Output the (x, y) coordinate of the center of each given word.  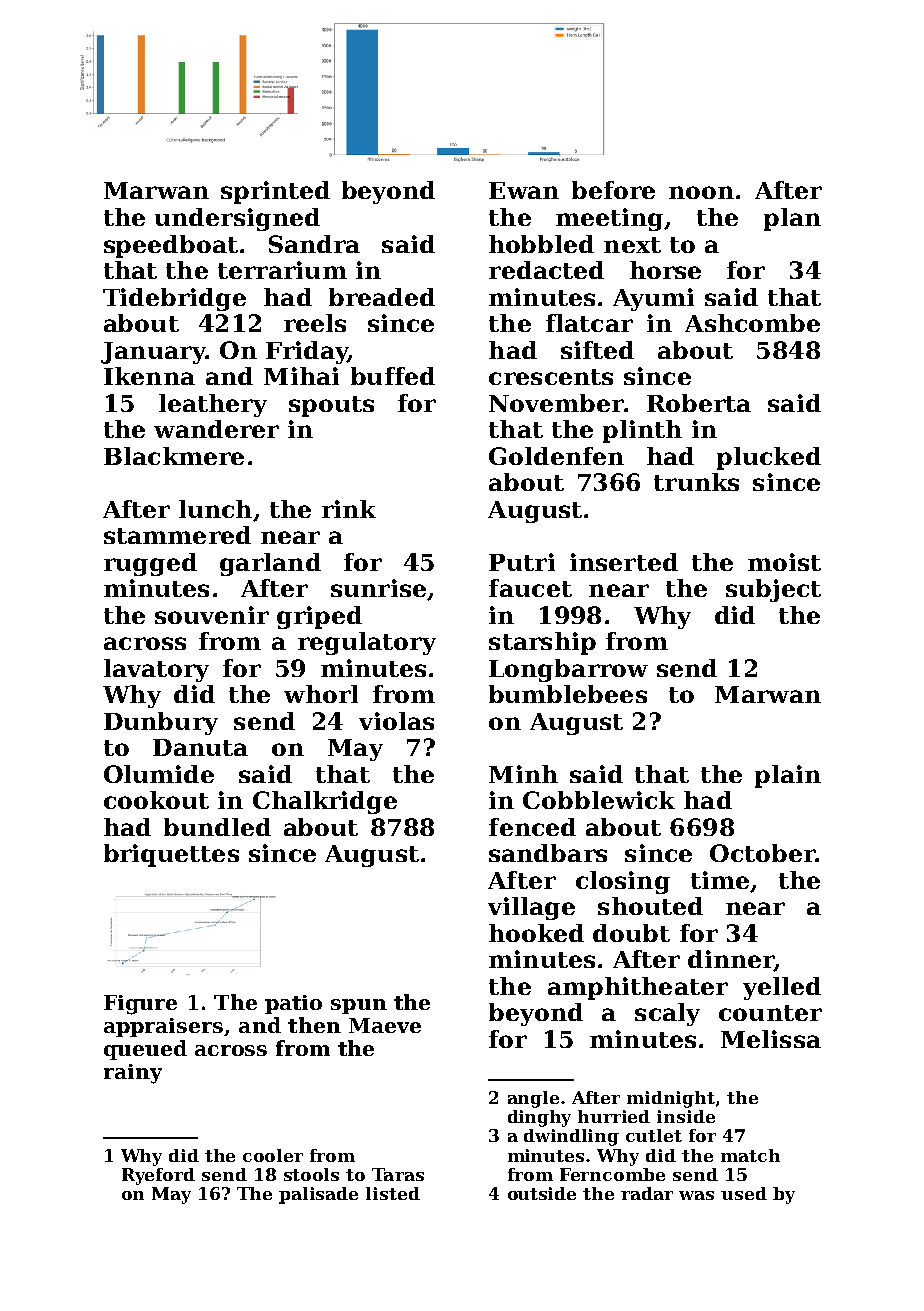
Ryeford (158, 1176)
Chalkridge (325, 802)
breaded (382, 297)
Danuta (200, 747)
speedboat (171, 246)
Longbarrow (568, 670)
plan (792, 219)
